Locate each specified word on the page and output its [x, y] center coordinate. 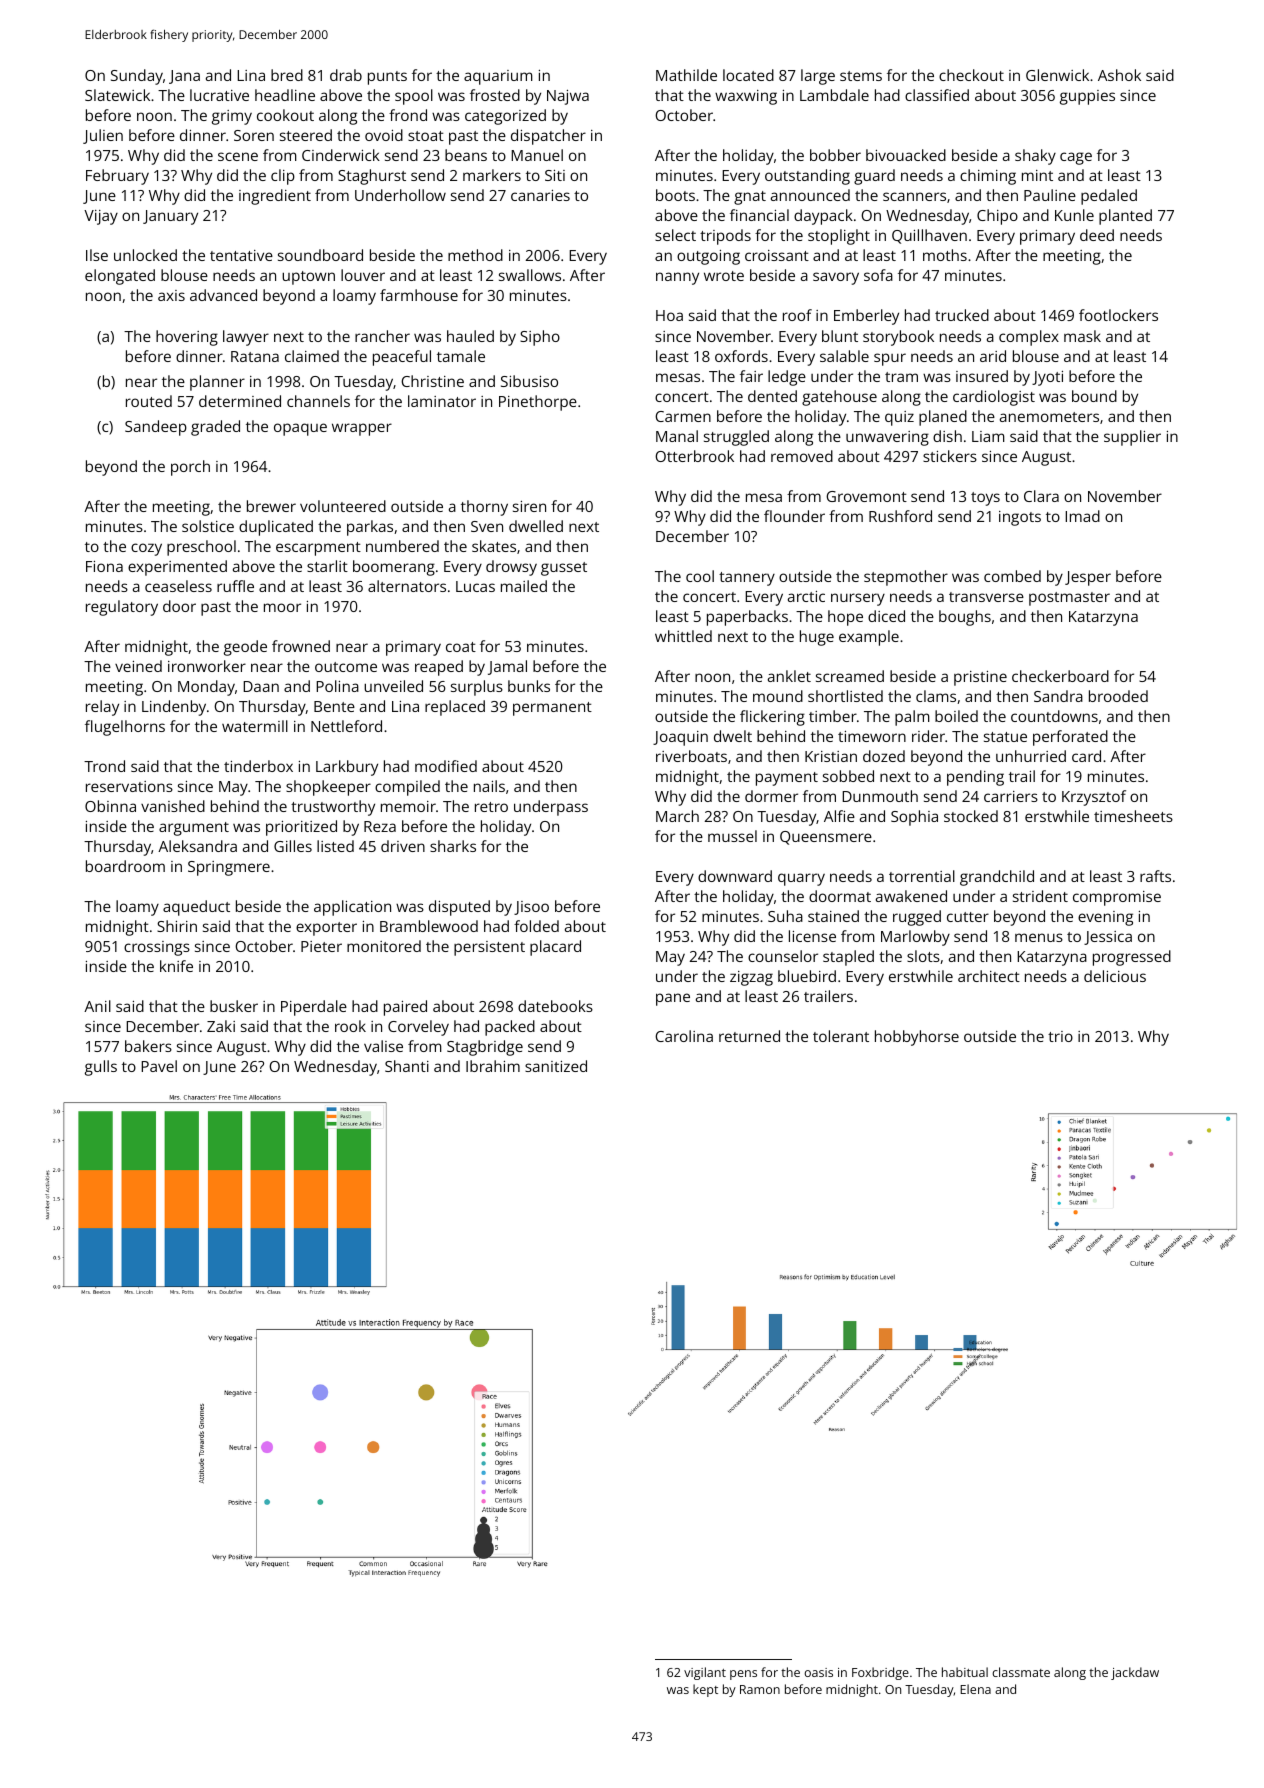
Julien [103, 136]
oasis [818, 1672]
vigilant [705, 1673]
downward [735, 876]
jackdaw [1135, 1673]
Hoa [669, 315]
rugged [917, 918]
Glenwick [1057, 75]
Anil [97, 1006]
